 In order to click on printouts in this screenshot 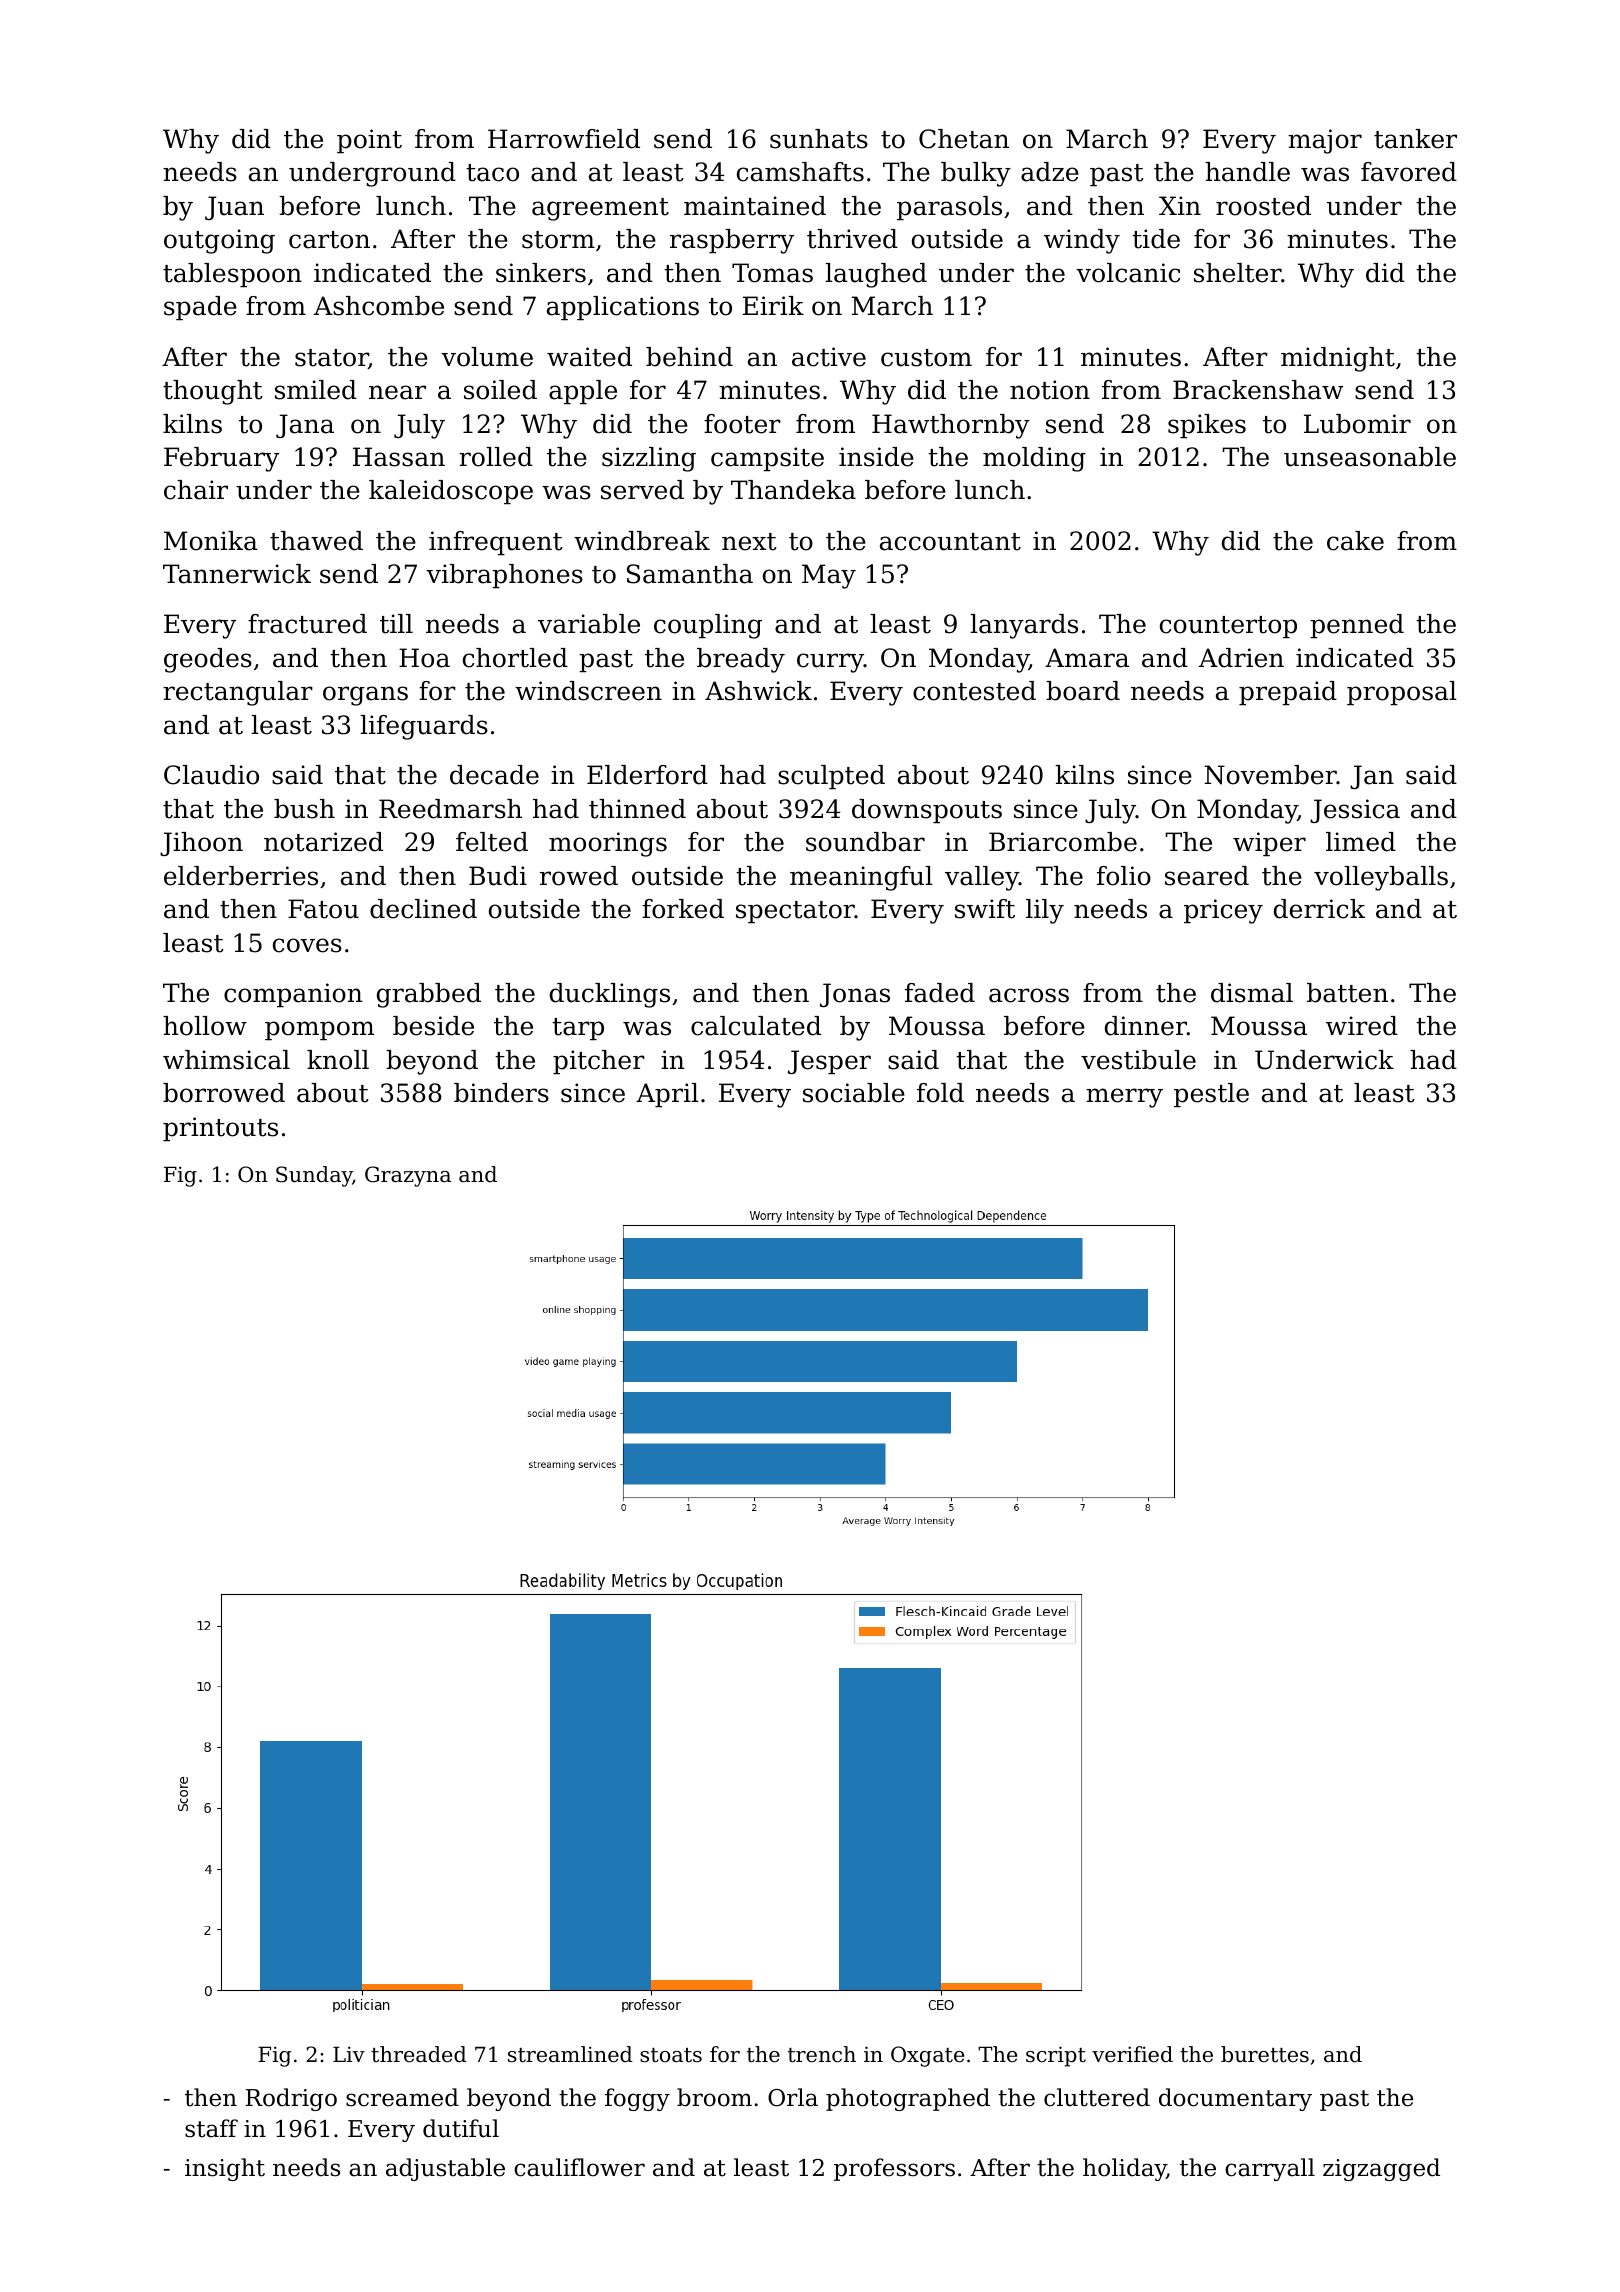, I will do `click(220, 1129)`.
